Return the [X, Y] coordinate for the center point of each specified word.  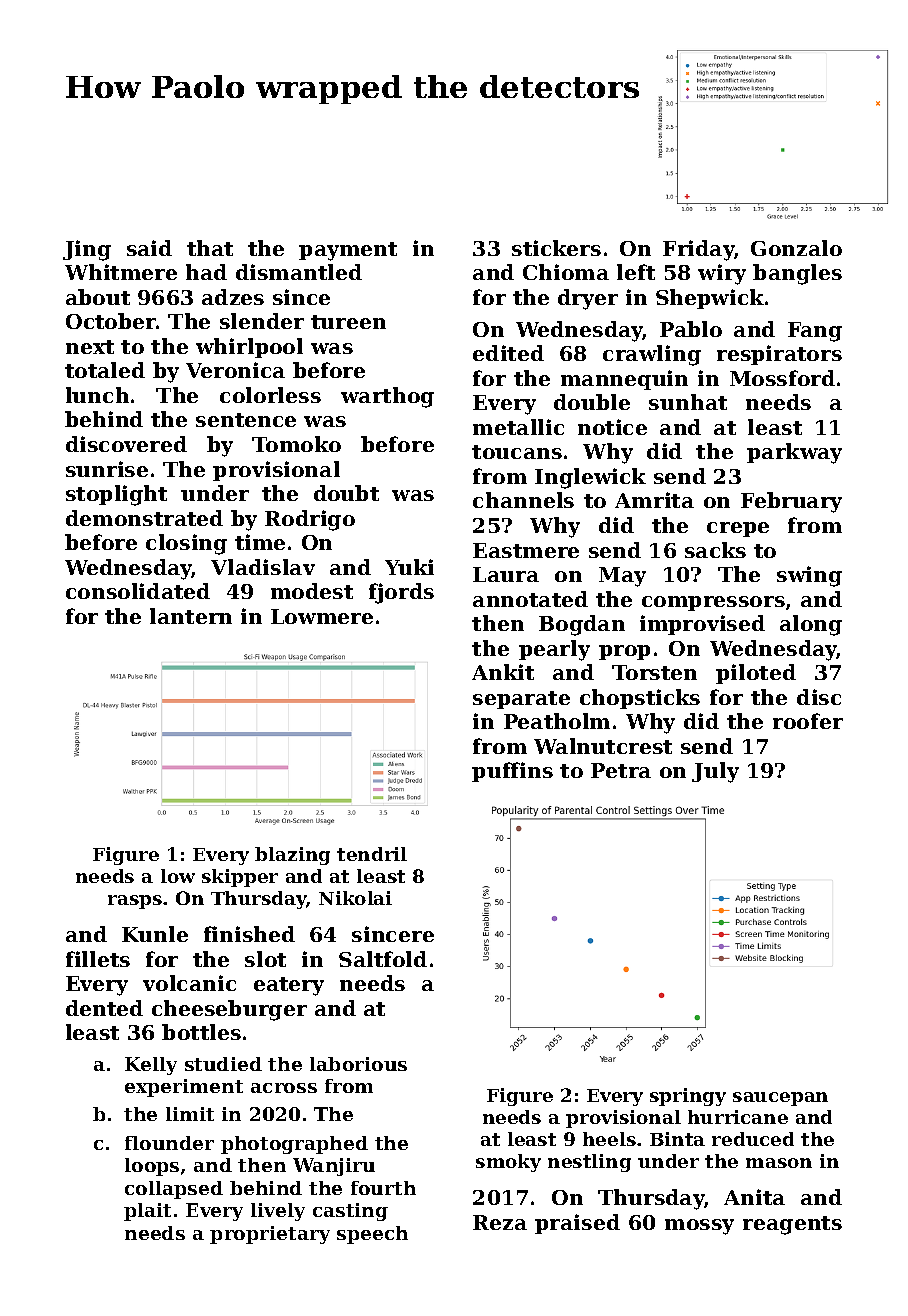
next [90, 347]
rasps [135, 902]
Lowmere [322, 616]
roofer [808, 721]
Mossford [782, 378]
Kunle [155, 934]
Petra [621, 770]
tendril [372, 854]
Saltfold [383, 959]
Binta [677, 1139]
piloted [756, 674]
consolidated [138, 591]
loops [152, 1167]
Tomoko [296, 444]
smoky [508, 1163]
